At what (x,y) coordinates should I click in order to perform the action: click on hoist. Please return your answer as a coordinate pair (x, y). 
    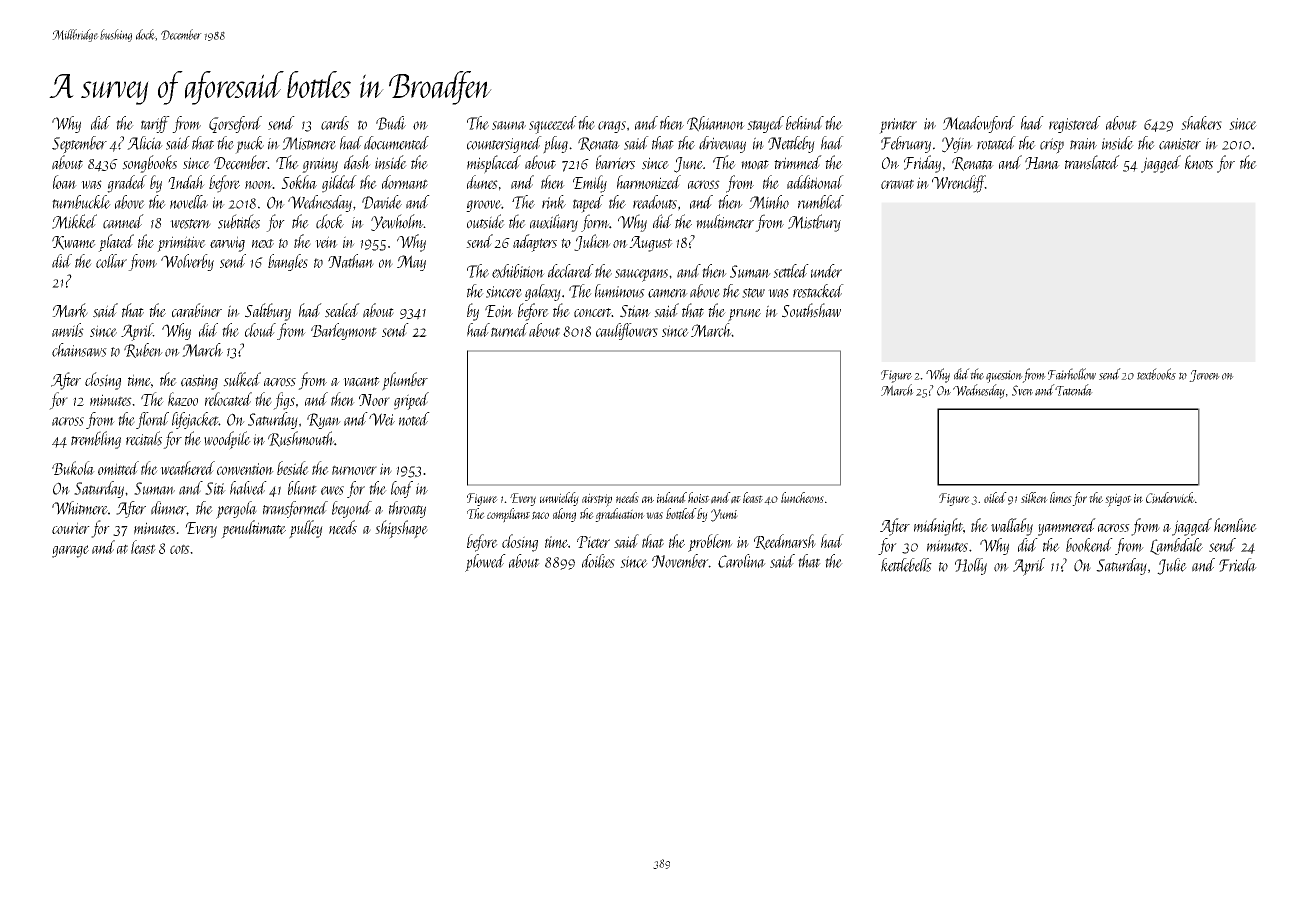
    Looking at the image, I should click on (699, 497).
